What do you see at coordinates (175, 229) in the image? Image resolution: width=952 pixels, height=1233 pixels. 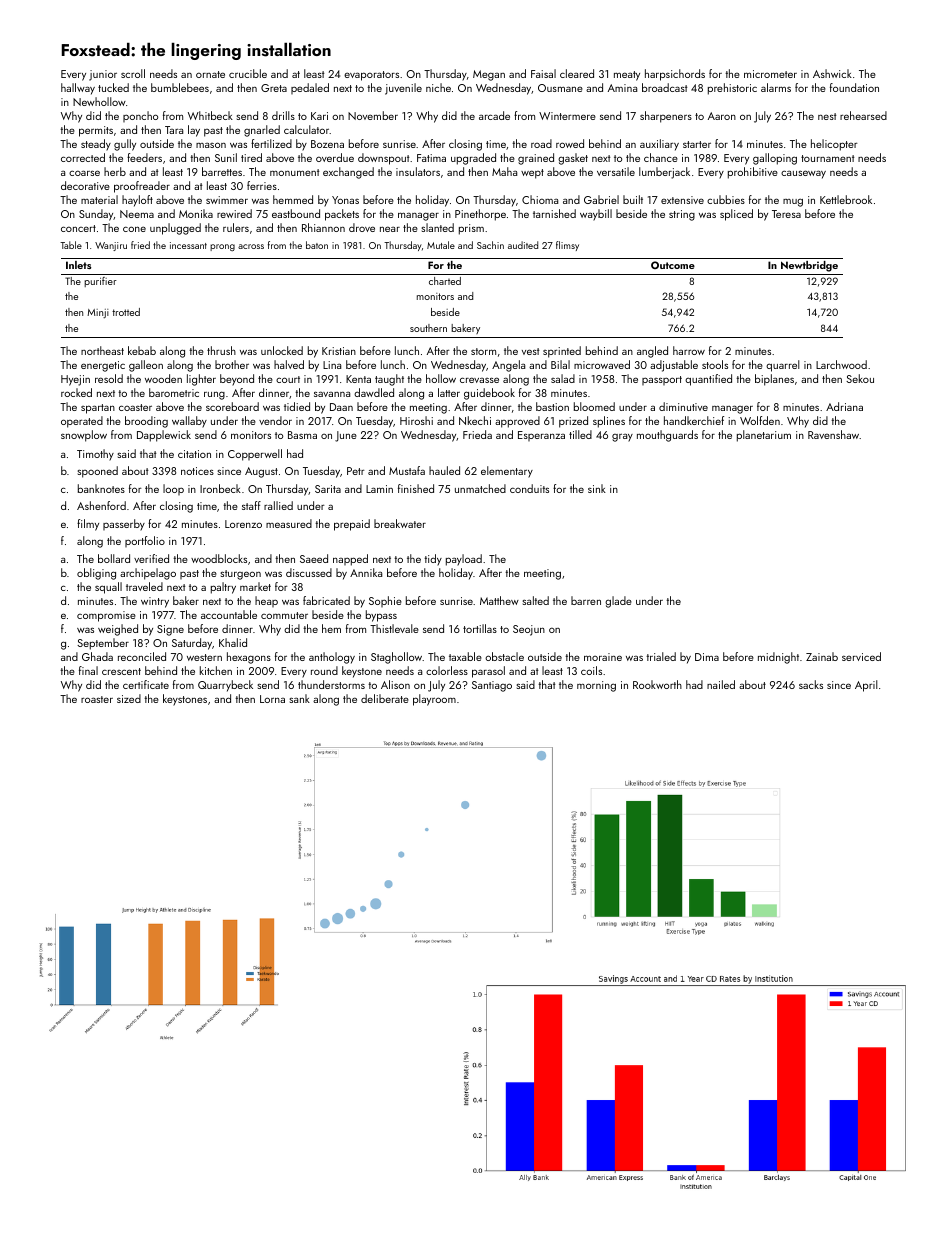 I see `unplugged` at bounding box center [175, 229].
